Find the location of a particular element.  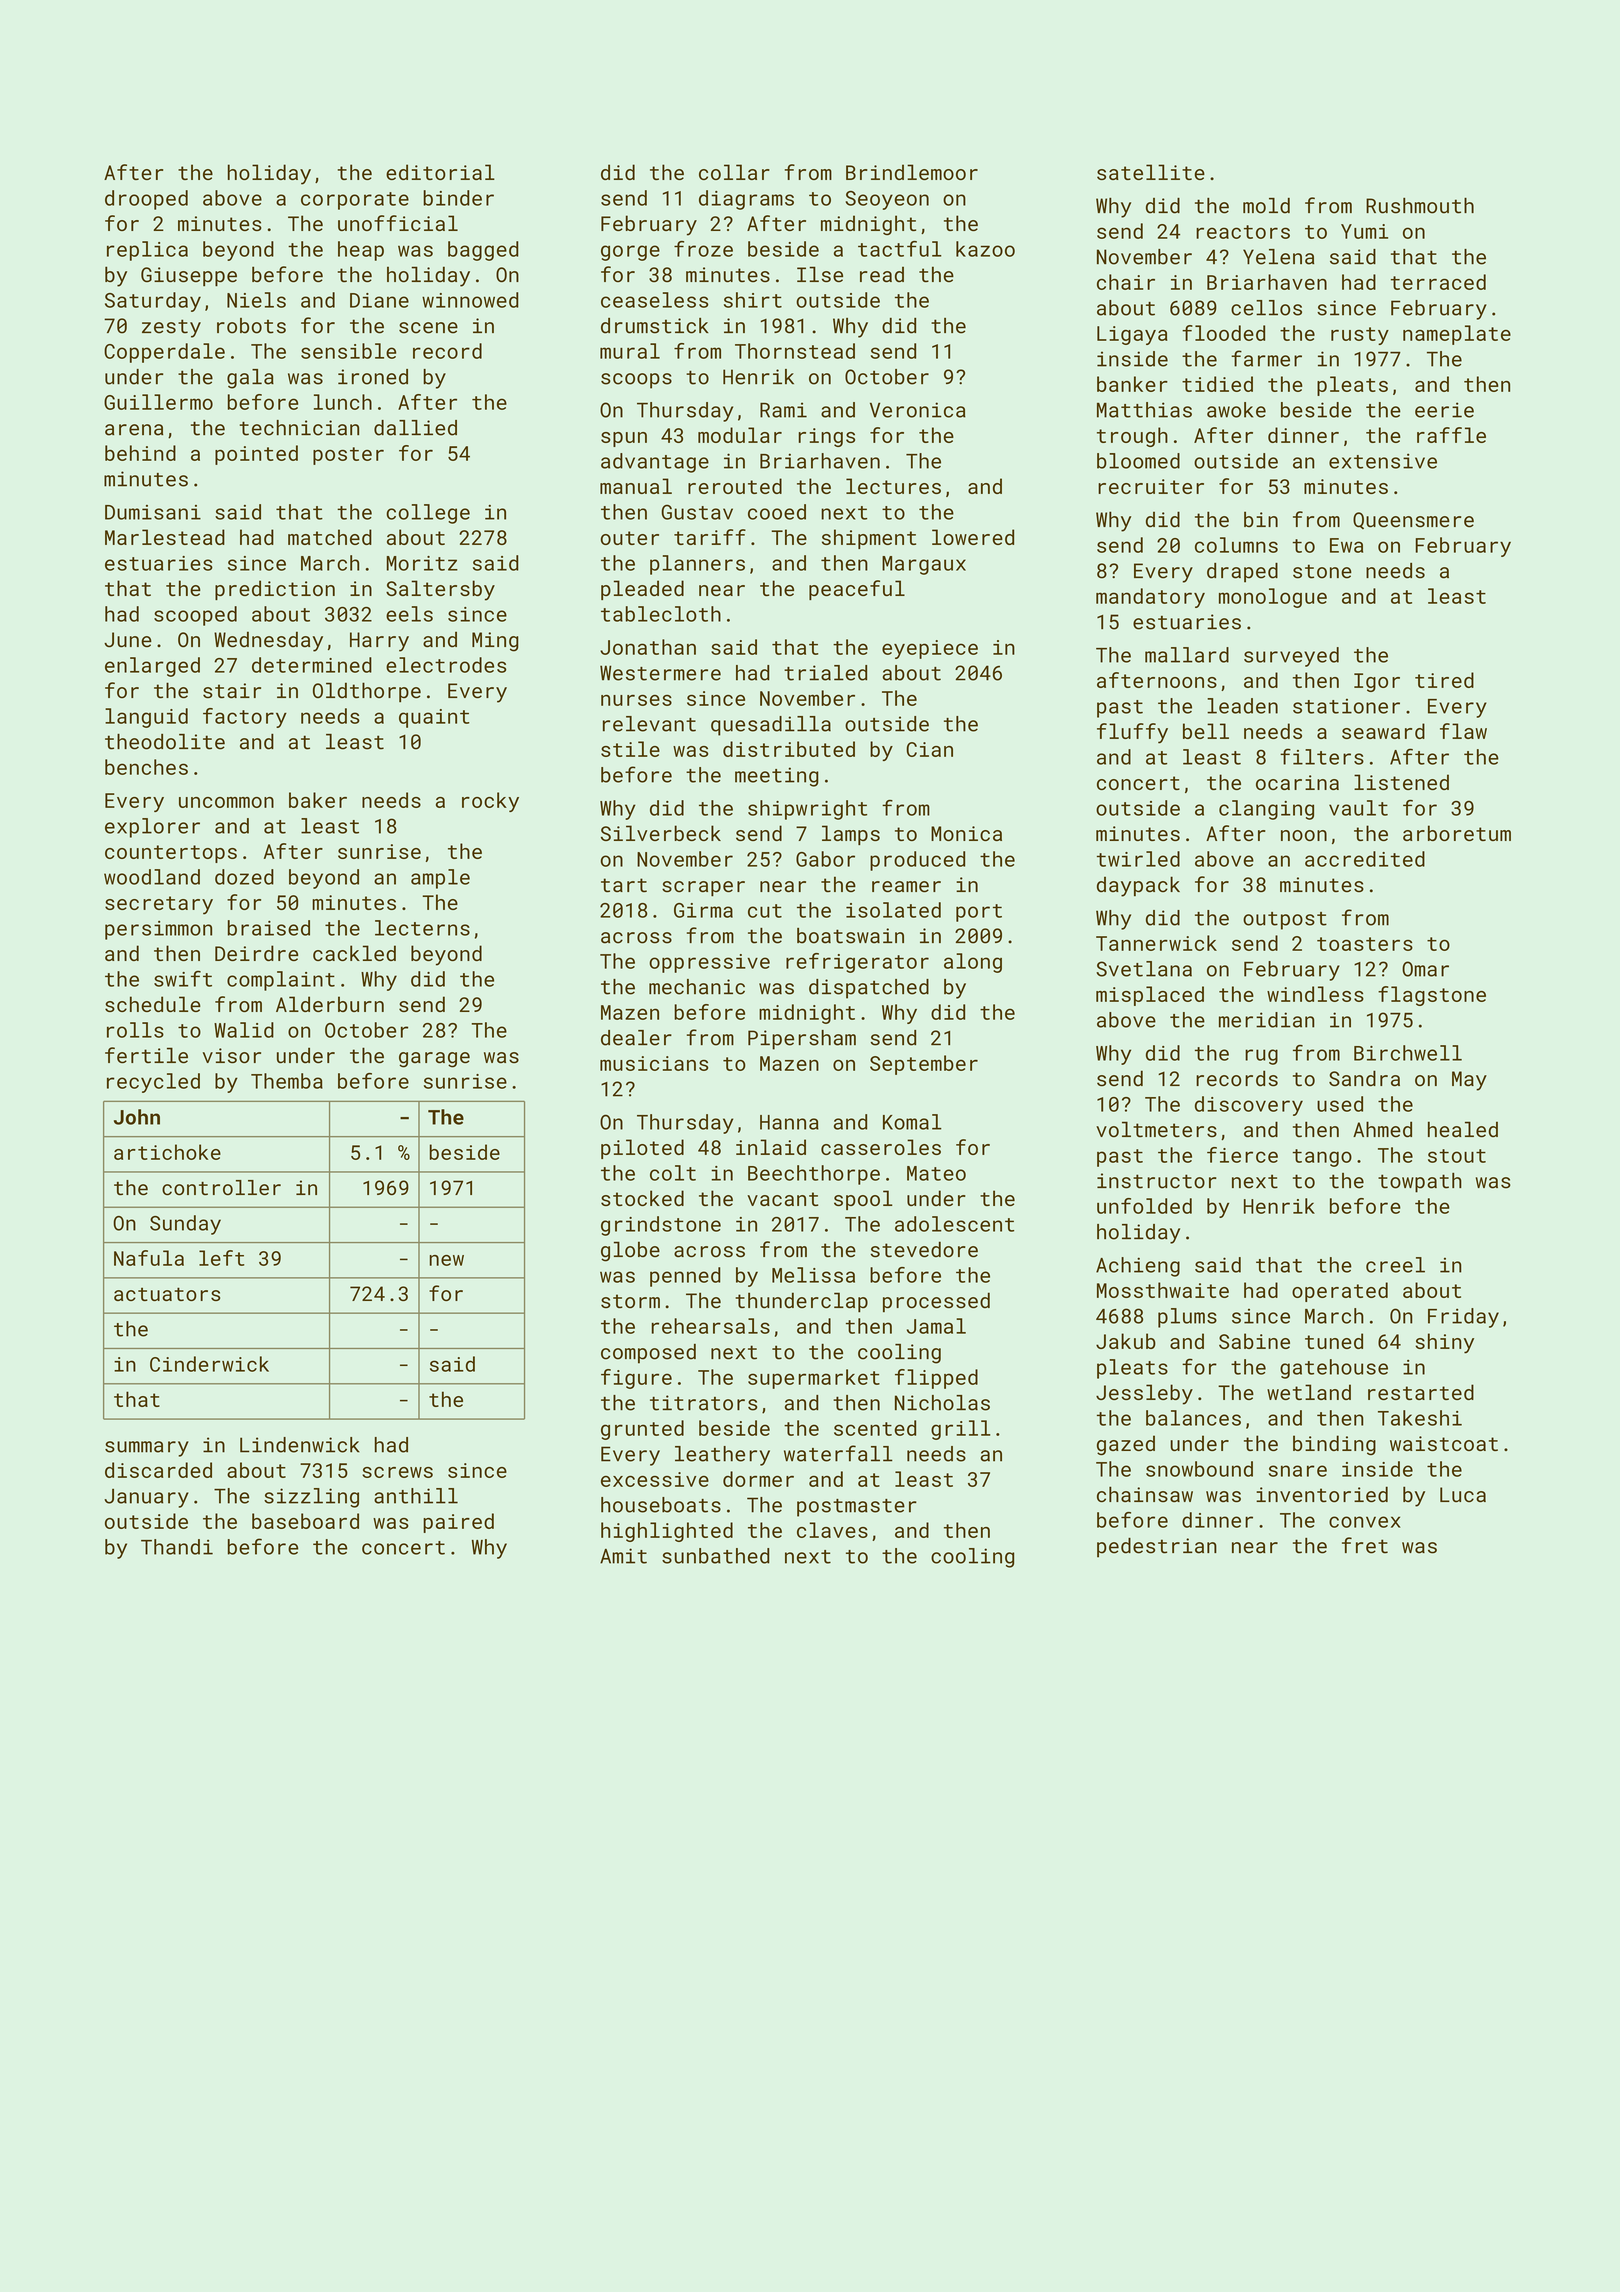

eyepiece is located at coordinates (930, 649).
